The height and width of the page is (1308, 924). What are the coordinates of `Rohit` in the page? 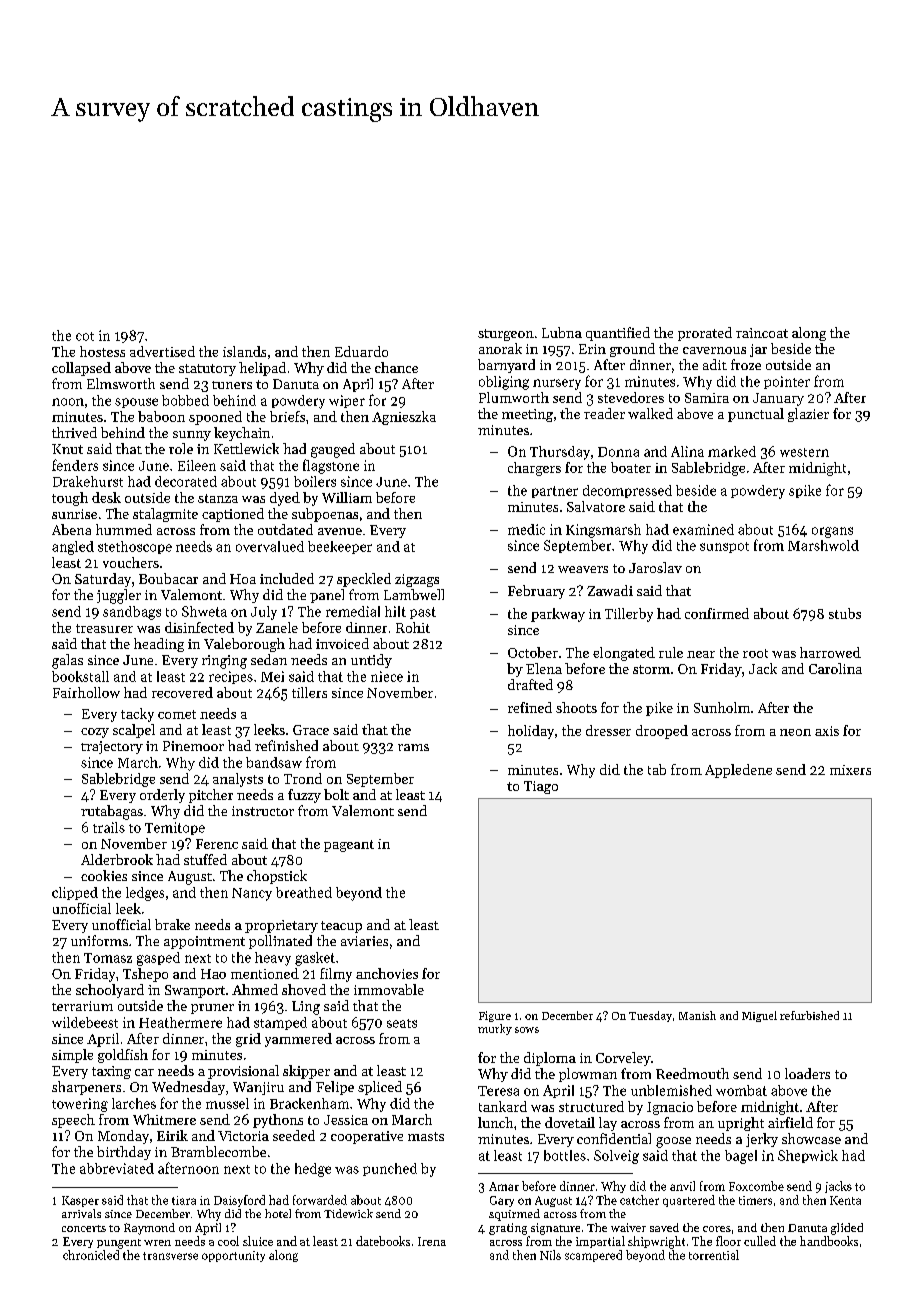 It's located at (413, 627).
